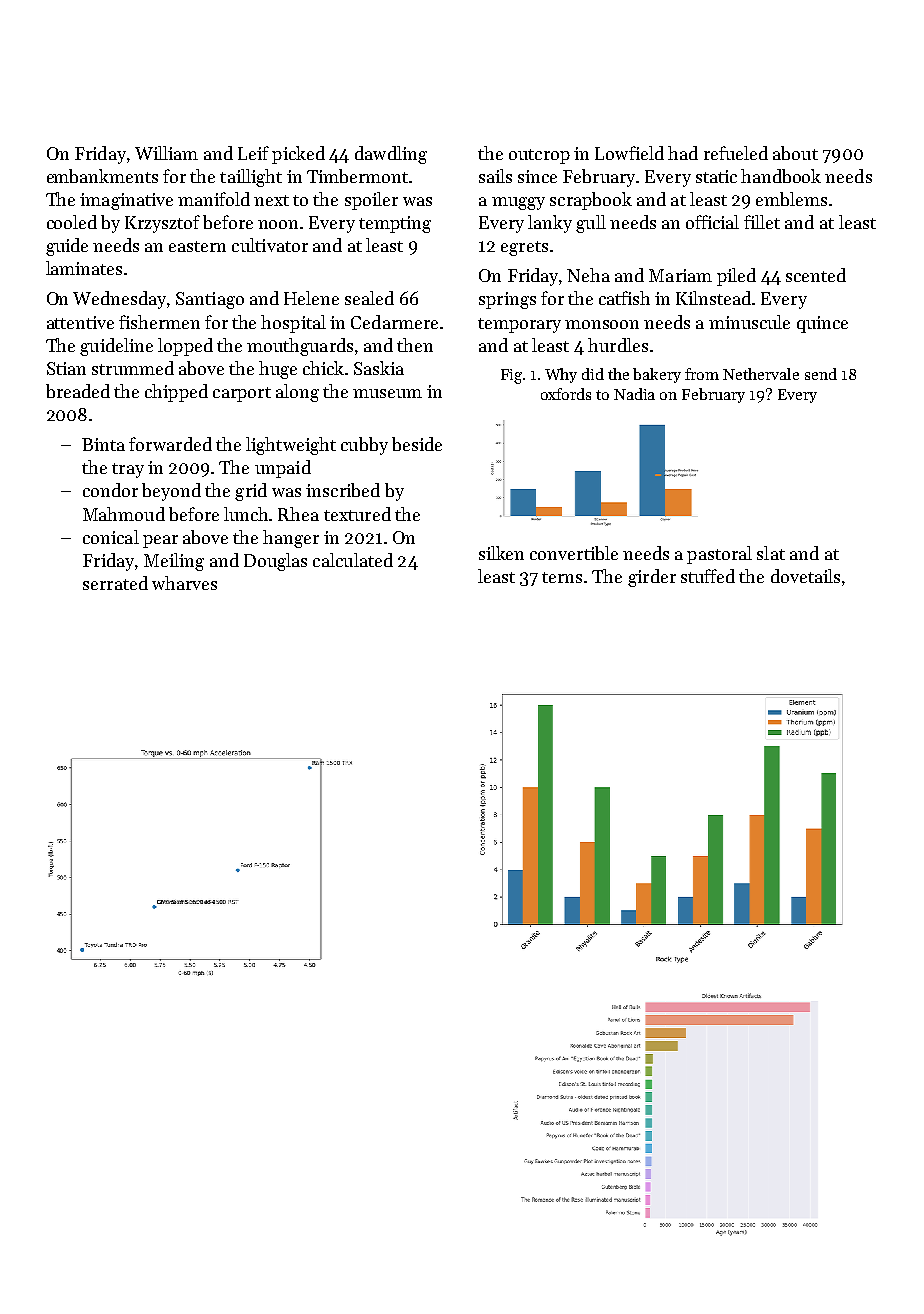 Image resolution: width=924 pixels, height=1314 pixels. Describe the element at coordinates (539, 156) in the document. I see `outcrop` at that location.
